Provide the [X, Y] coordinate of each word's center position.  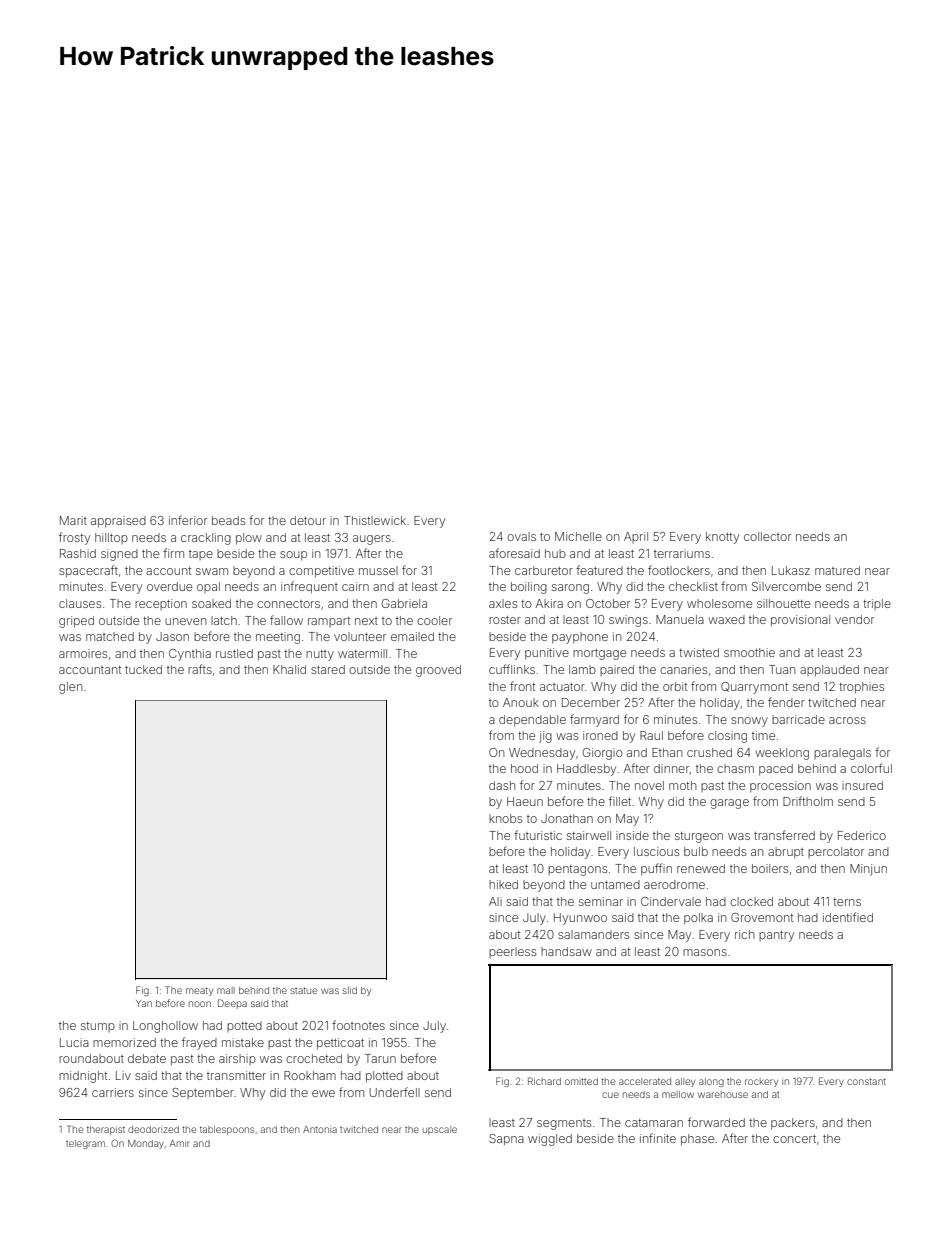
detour [308, 520]
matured [837, 570]
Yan [144, 1003]
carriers [113, 1092]
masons [705, 952]
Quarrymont [754, 688]
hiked [503, 884]
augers [372, 540]
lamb [582, 669]
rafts [200, 669]
